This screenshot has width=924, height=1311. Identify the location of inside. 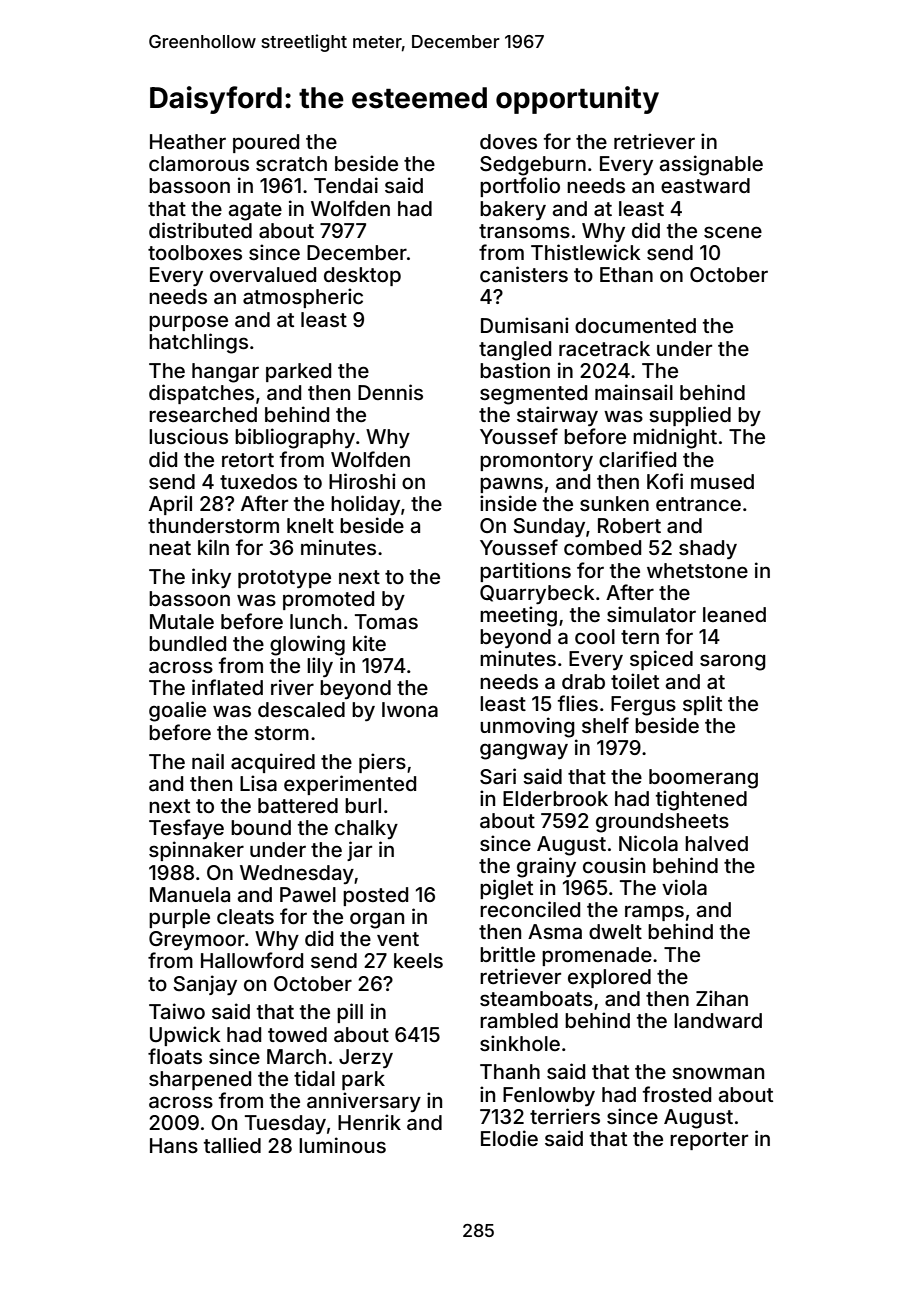
(508, 503).
